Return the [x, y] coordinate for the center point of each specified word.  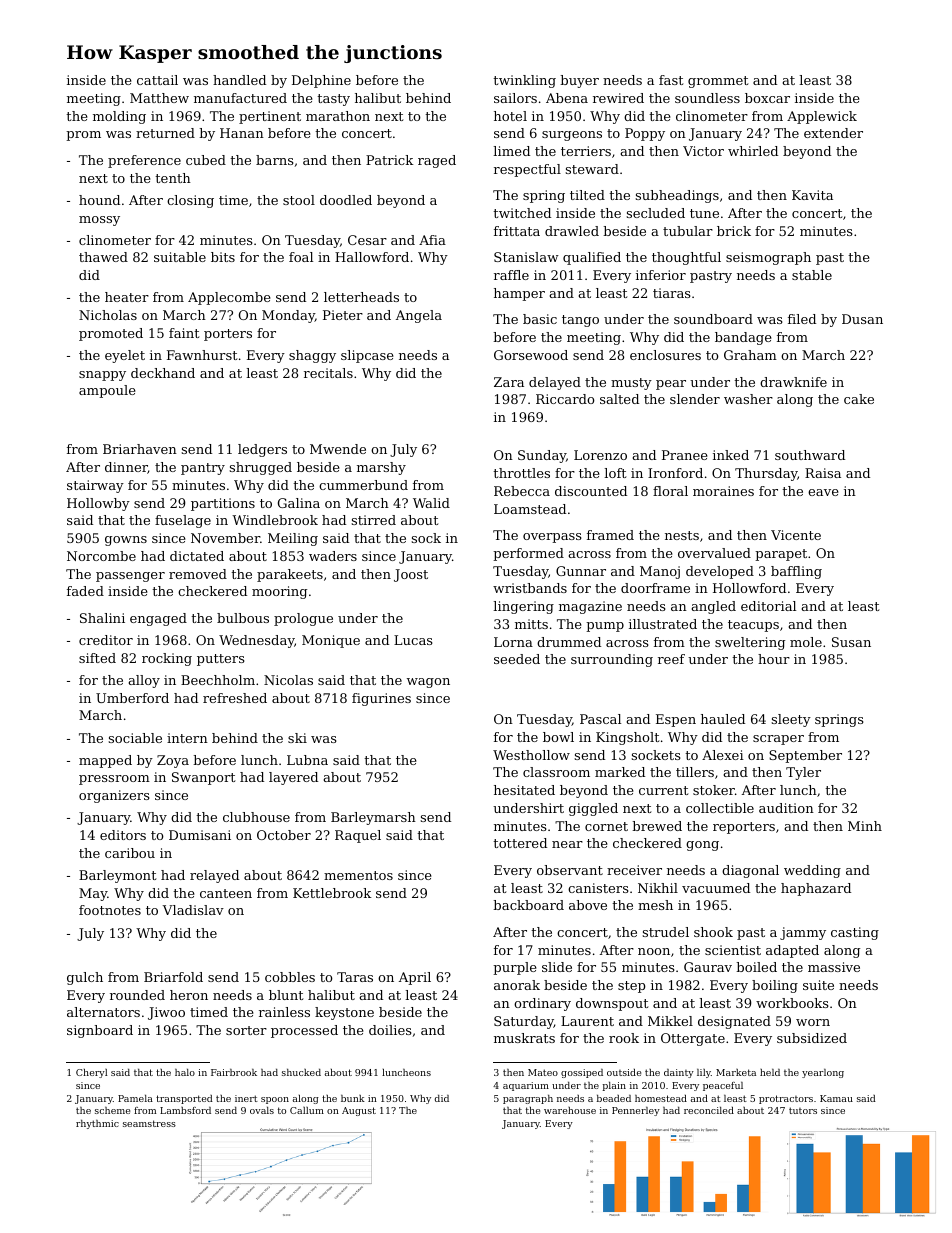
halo [185, 1072]
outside [624, 1072]
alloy [144, 681]
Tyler [803, 773]
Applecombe [229, 298]
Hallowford [372, 257]
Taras [355, 977]
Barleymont [118, 876]
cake [859, 399]
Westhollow [531, 755]
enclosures [665, 355]
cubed [206, 160]
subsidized [812, 1038]
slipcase [367, 356]
